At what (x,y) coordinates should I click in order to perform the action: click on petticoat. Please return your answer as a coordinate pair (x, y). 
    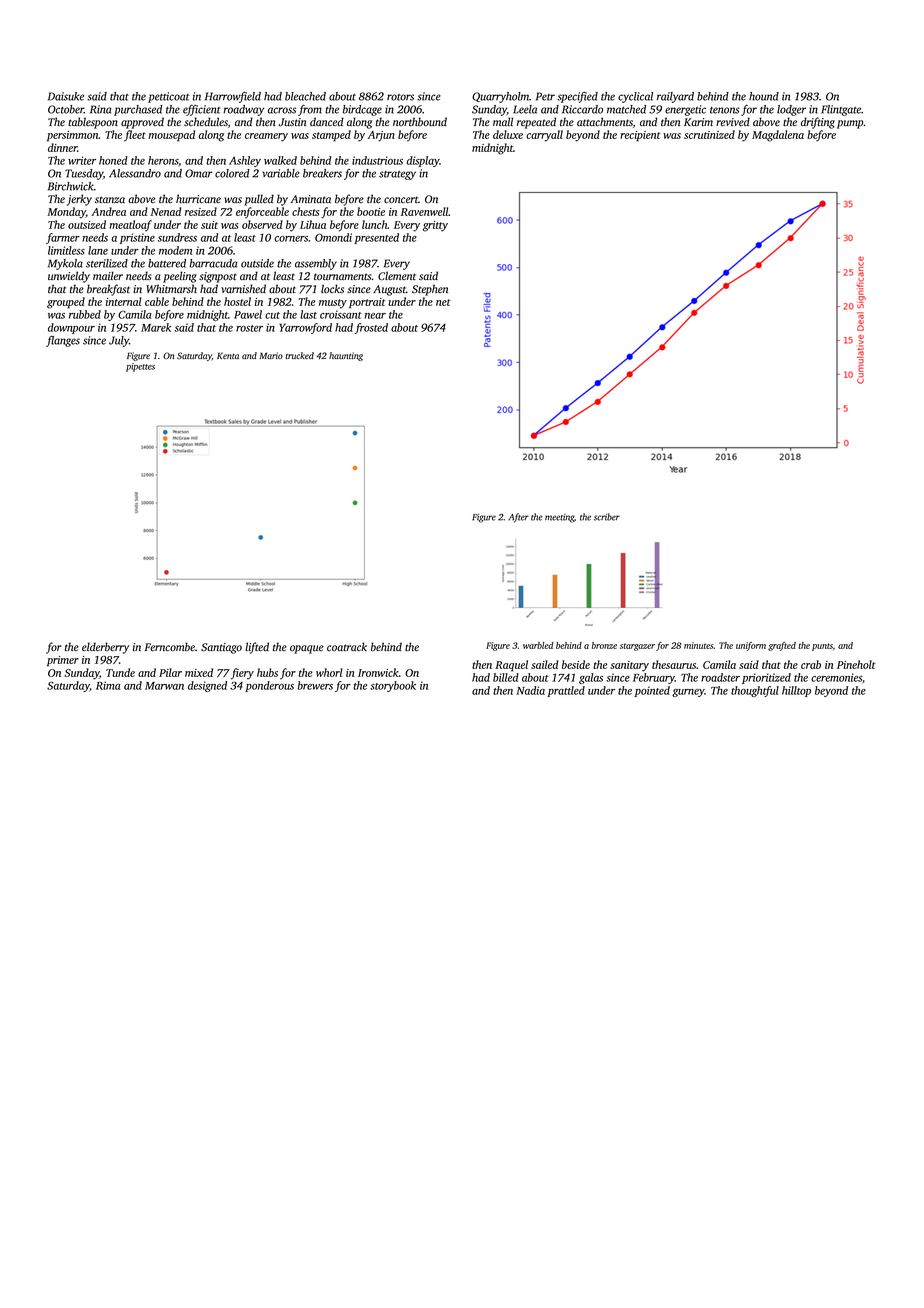
    Looking at the image, I should click on (169, 97).
